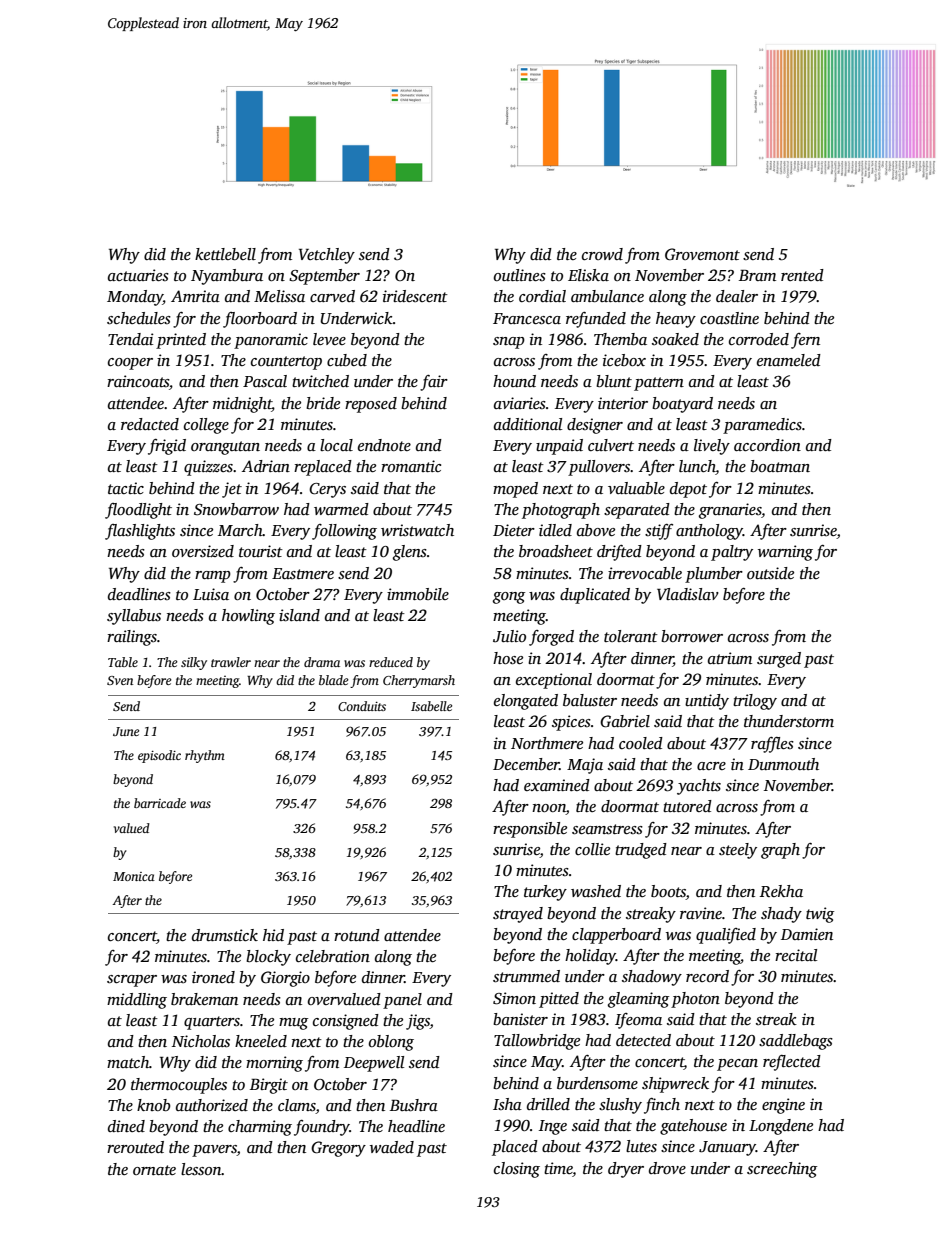 The height and width of the screenshot is (1233, 952). Describe the element at coordinates (770, 573) in the screenshot. I see `outside` at that location.
